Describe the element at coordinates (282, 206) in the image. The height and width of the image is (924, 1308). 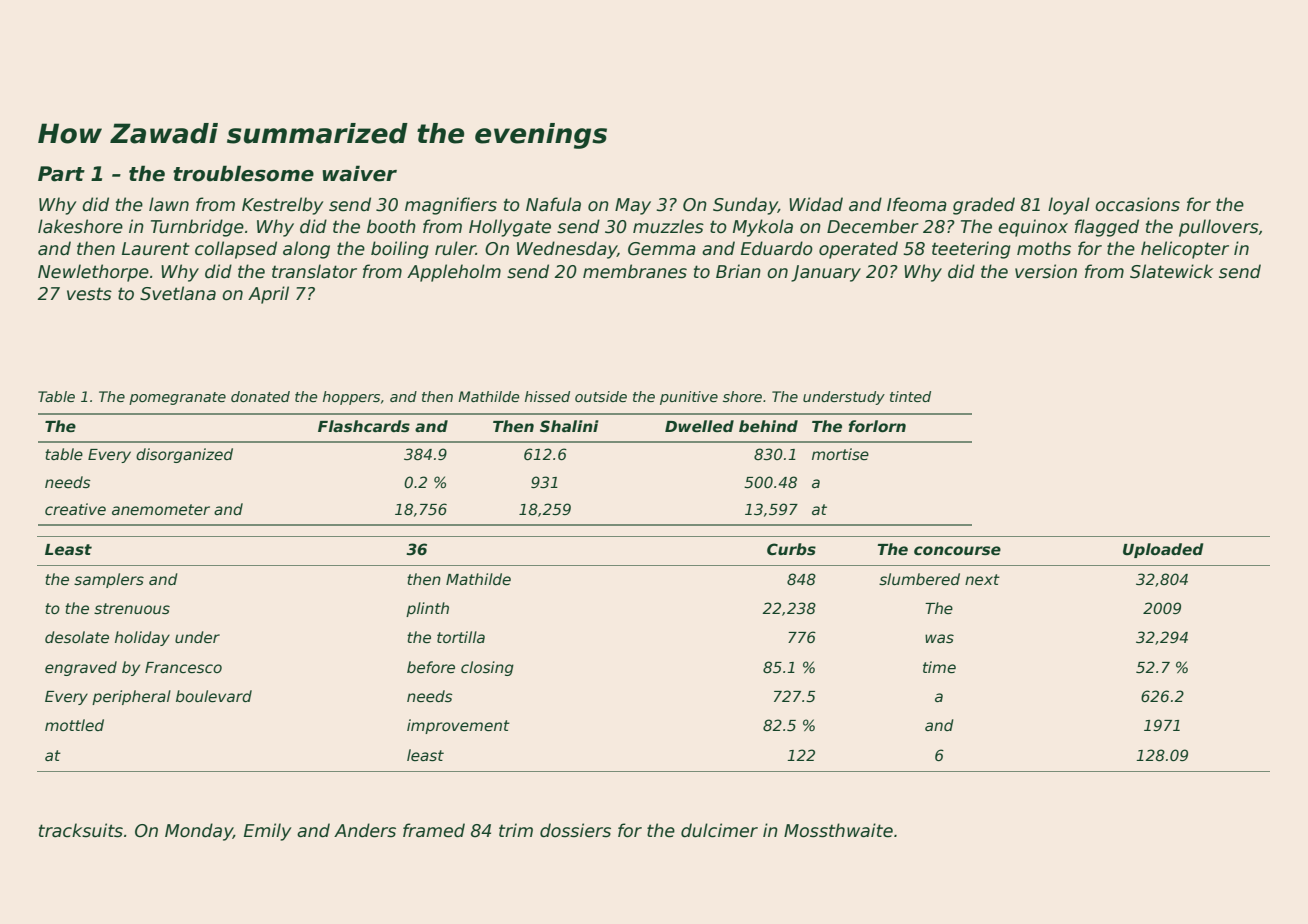
I see `Kestrelby` at that location.
